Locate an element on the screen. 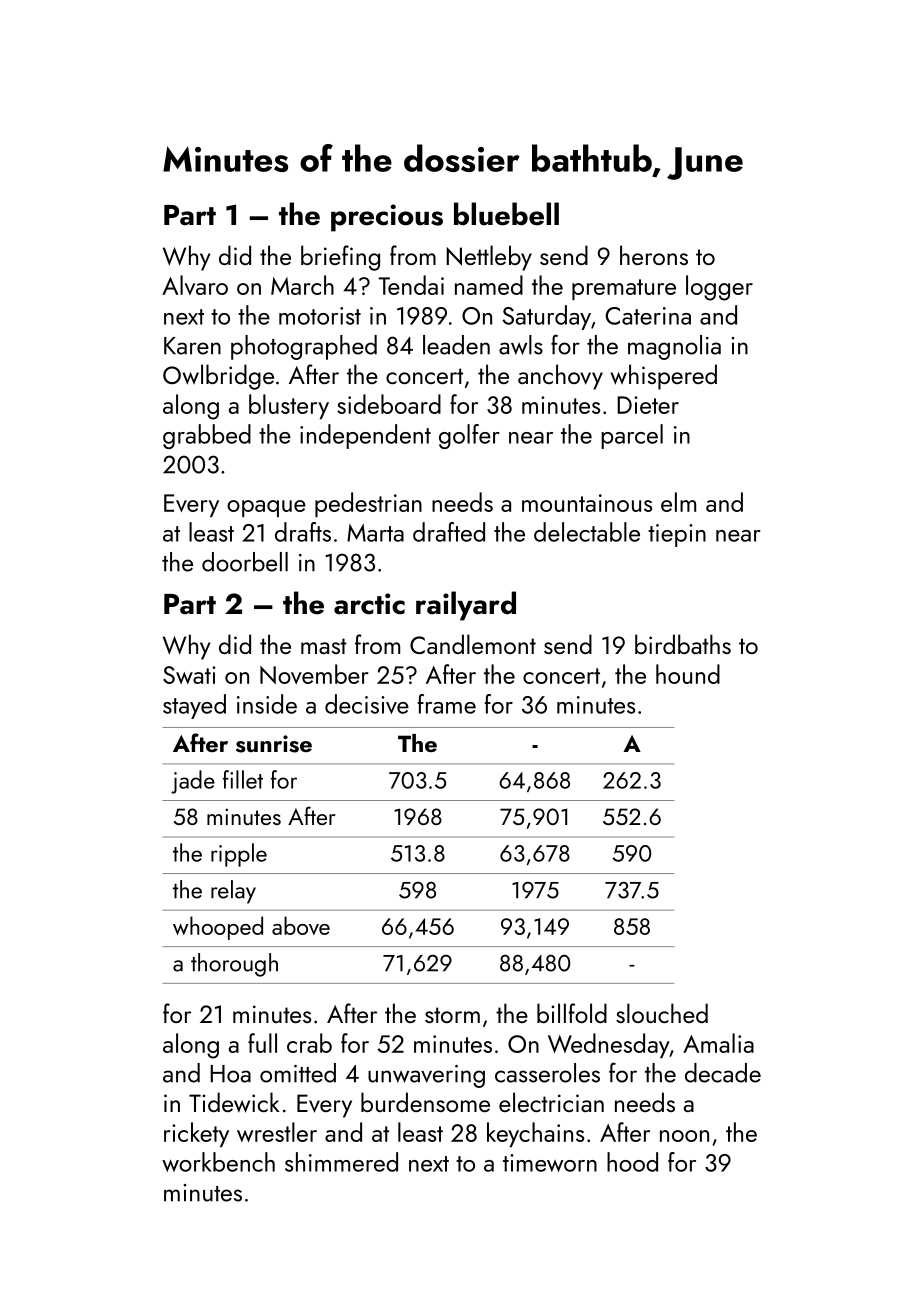 The image size is (924, 1311). sideboard is located at coordinates (389, 404).
